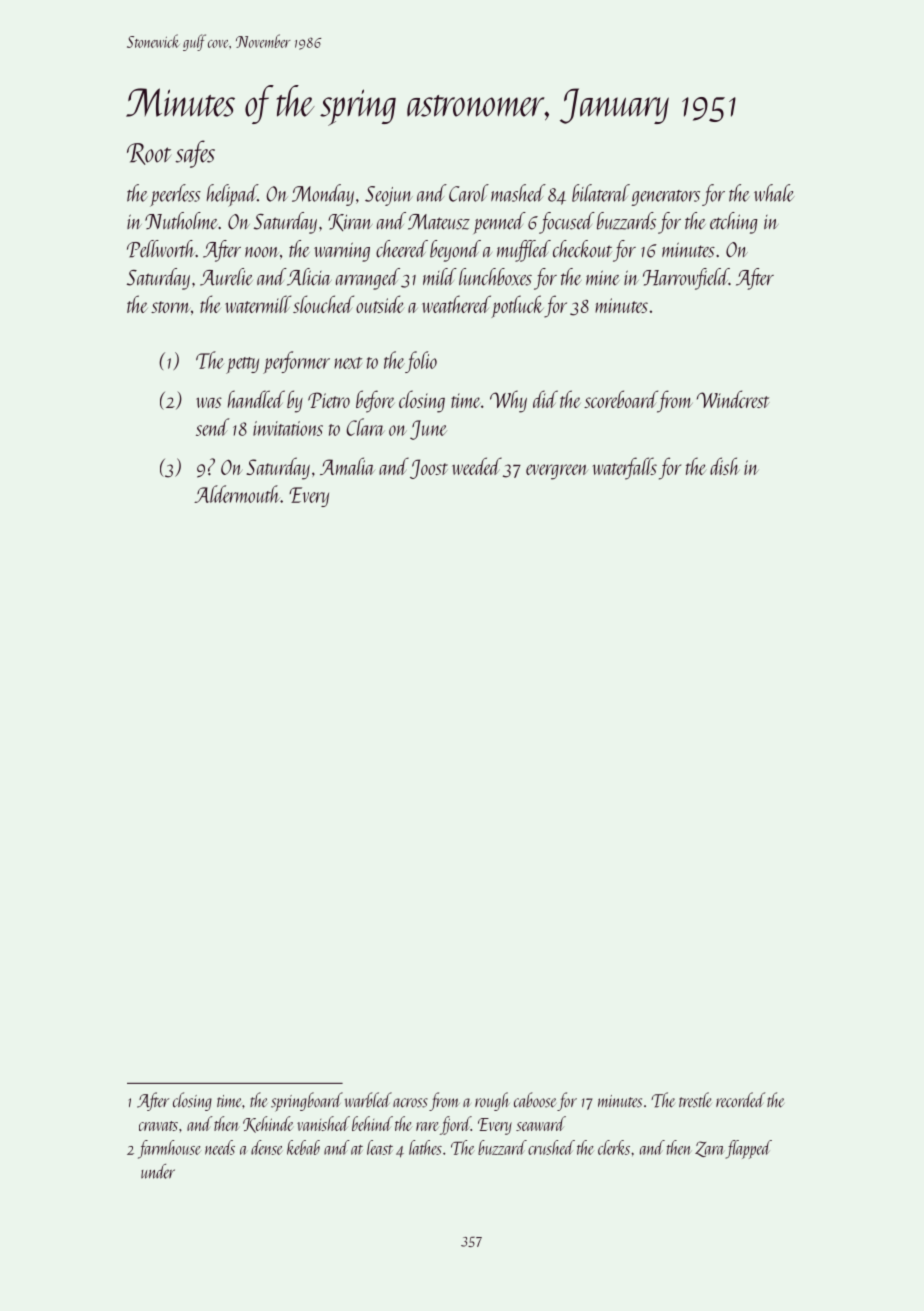 The height and width of the screenshot is (1311, 924). What do you see at coordinates (725, 466) in the screenshot?
I see `dish` at bounding box center [725, 466].
